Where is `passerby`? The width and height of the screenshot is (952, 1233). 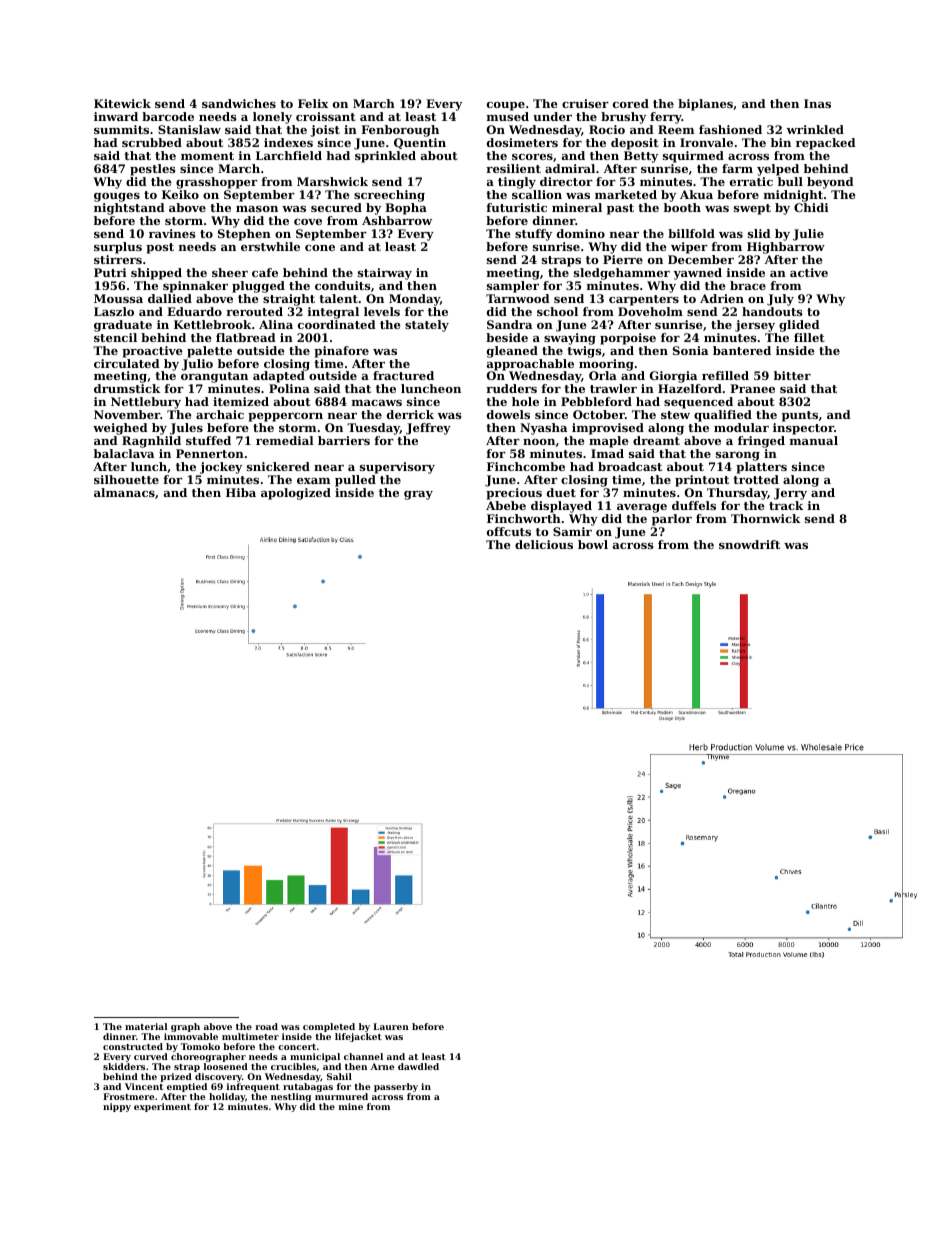
passerby is located at coordinates (396, 1087).
